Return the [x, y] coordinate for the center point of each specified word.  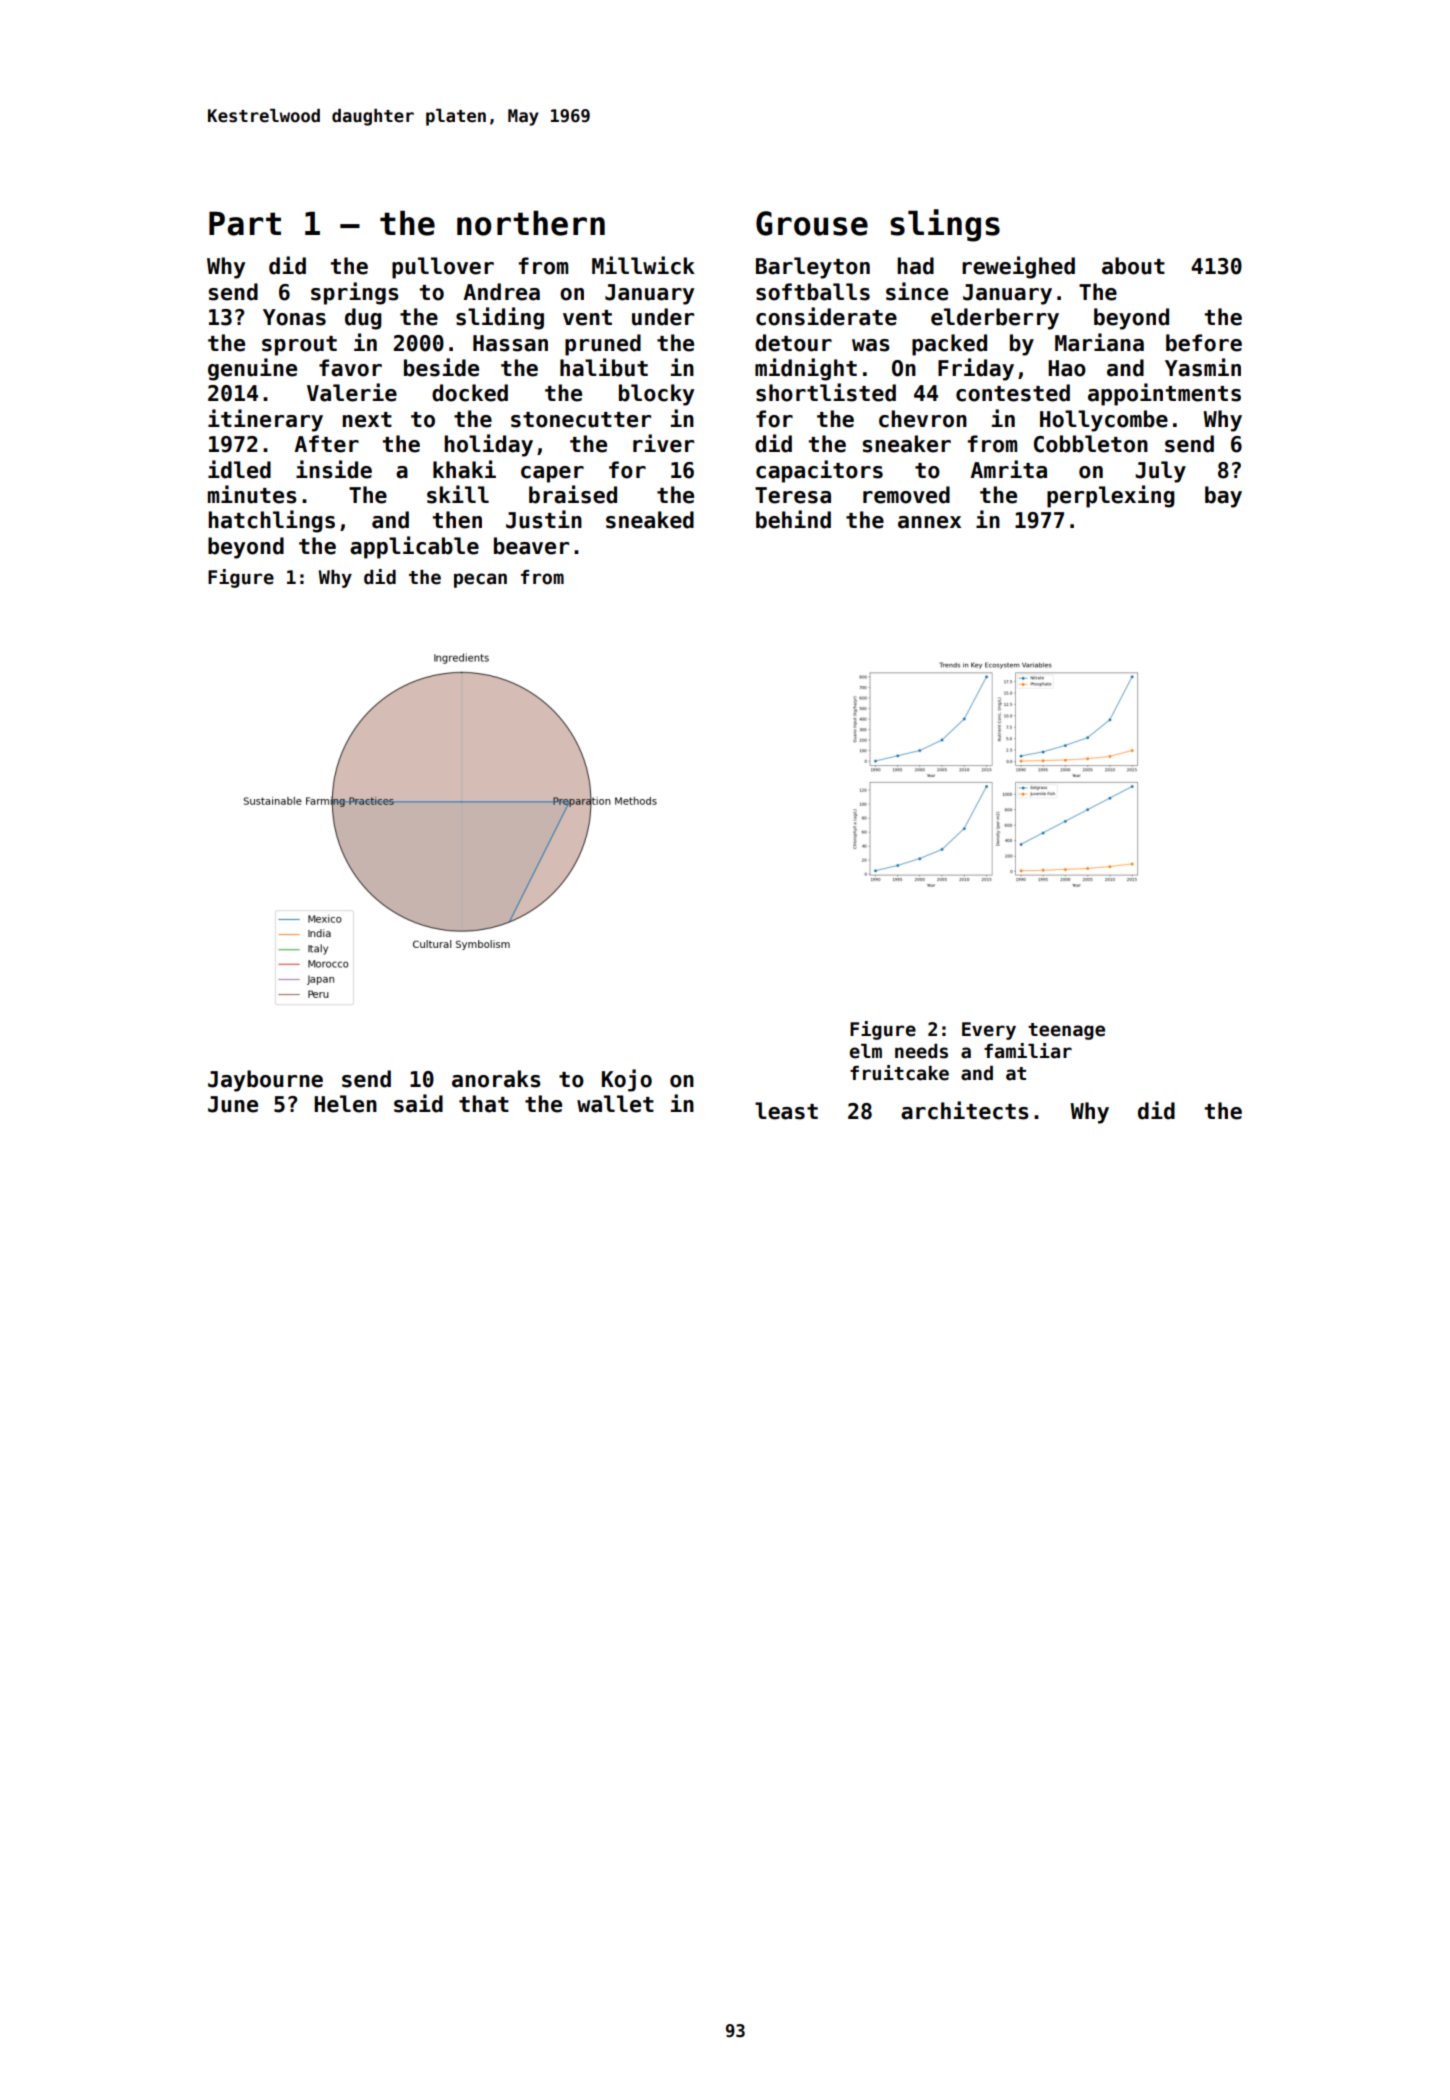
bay [1223, 497]
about [1133, 266]
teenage [1066, 1031]
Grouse [812, 223]
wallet [615, 1104]
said [418, 1103]
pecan [480, 580]
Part [245, 223]
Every [989, 1031]
